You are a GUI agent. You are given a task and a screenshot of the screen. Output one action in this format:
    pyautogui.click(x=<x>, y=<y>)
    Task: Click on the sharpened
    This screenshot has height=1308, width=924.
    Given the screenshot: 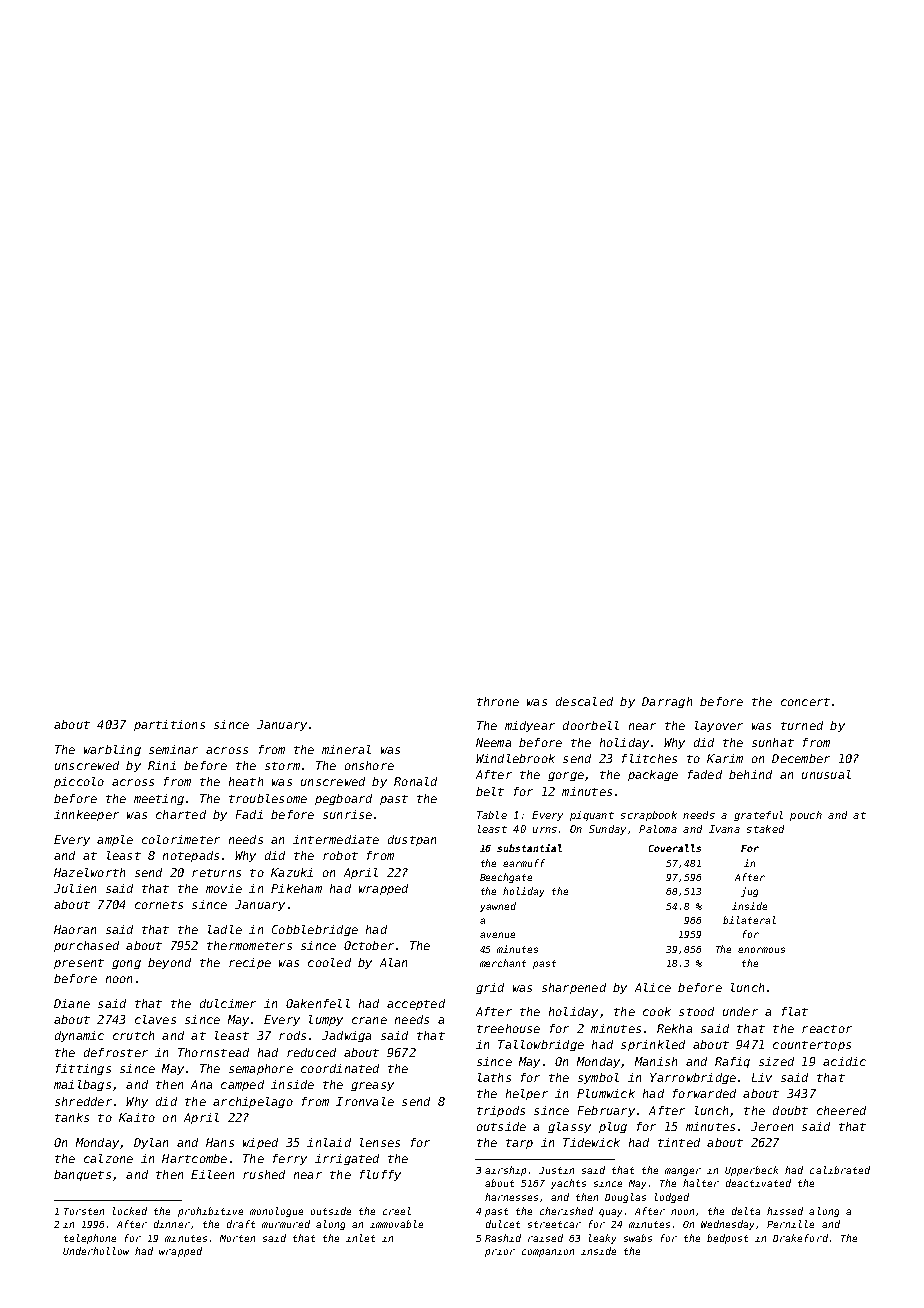 What is the action you would take?
    pyautogui.click(x=574, y=988)
